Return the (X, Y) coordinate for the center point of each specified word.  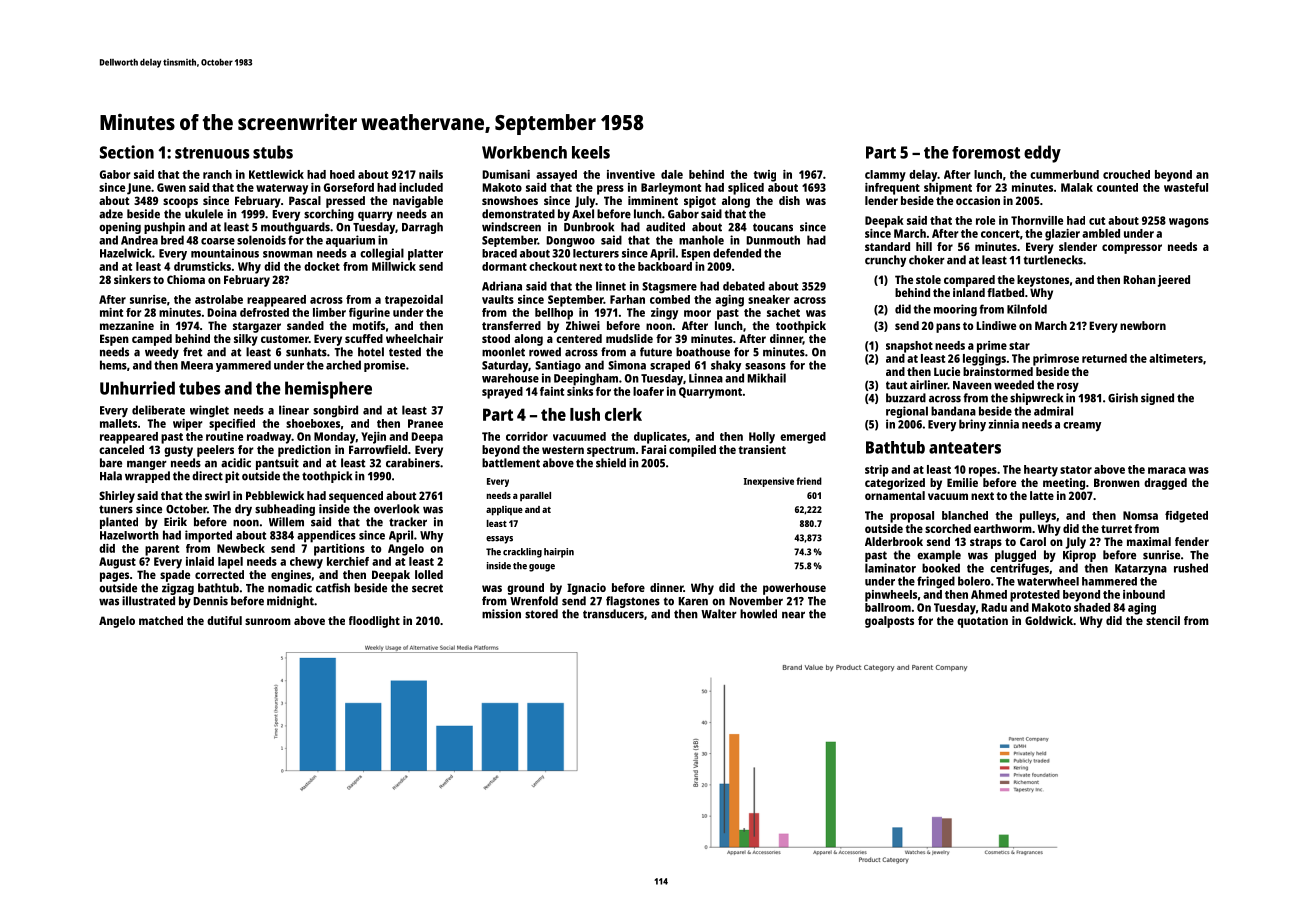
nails (431, 174)
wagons (1189, 223)
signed (1157, 399)
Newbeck (241, 548)
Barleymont (671, 189)
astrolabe (219, 299)
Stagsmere (669, 288)
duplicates (660, 438)
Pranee (425, 423)
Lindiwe (996, 325)
